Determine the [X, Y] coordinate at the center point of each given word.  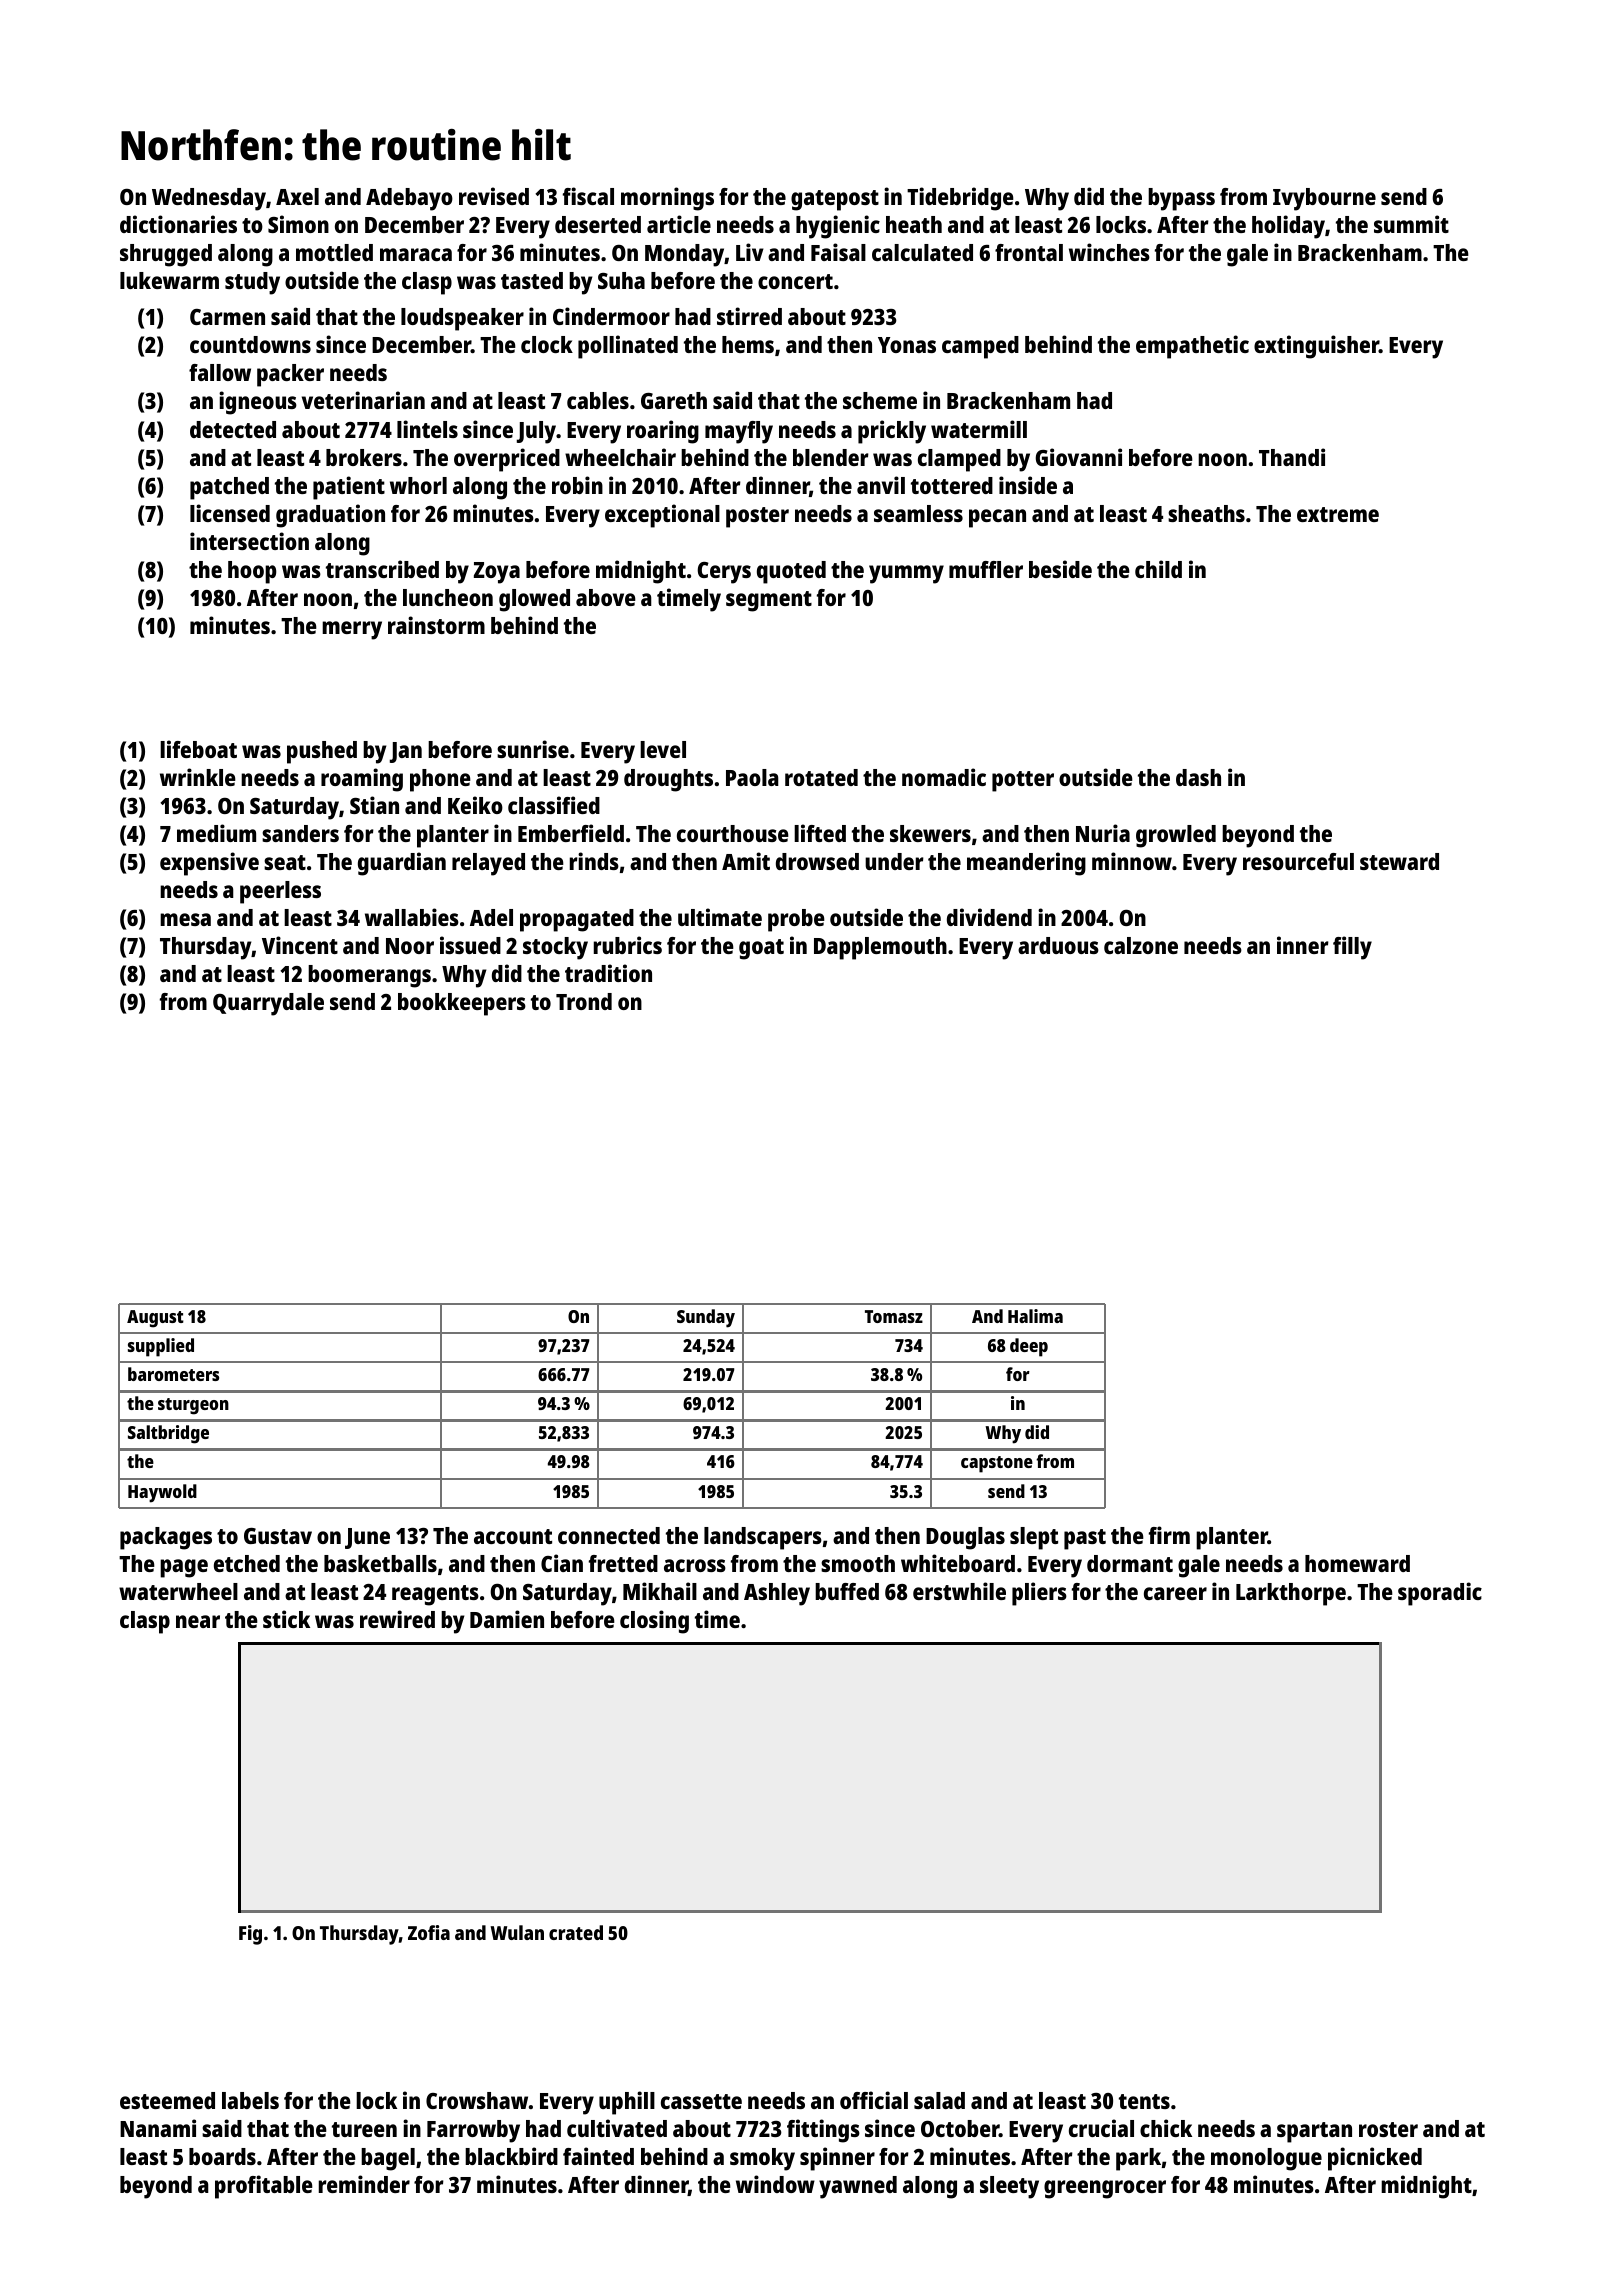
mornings [667, 199]
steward [1399, 861]
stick [286, 1619]
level [663, 749]
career [1175, 1593]
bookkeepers [462, 1004]
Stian [374, 805]
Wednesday [209, 199]
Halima [1035, 1316]
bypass [1181, 199]
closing [654, 1622]
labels [250, 2100]
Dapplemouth [880, 948]
